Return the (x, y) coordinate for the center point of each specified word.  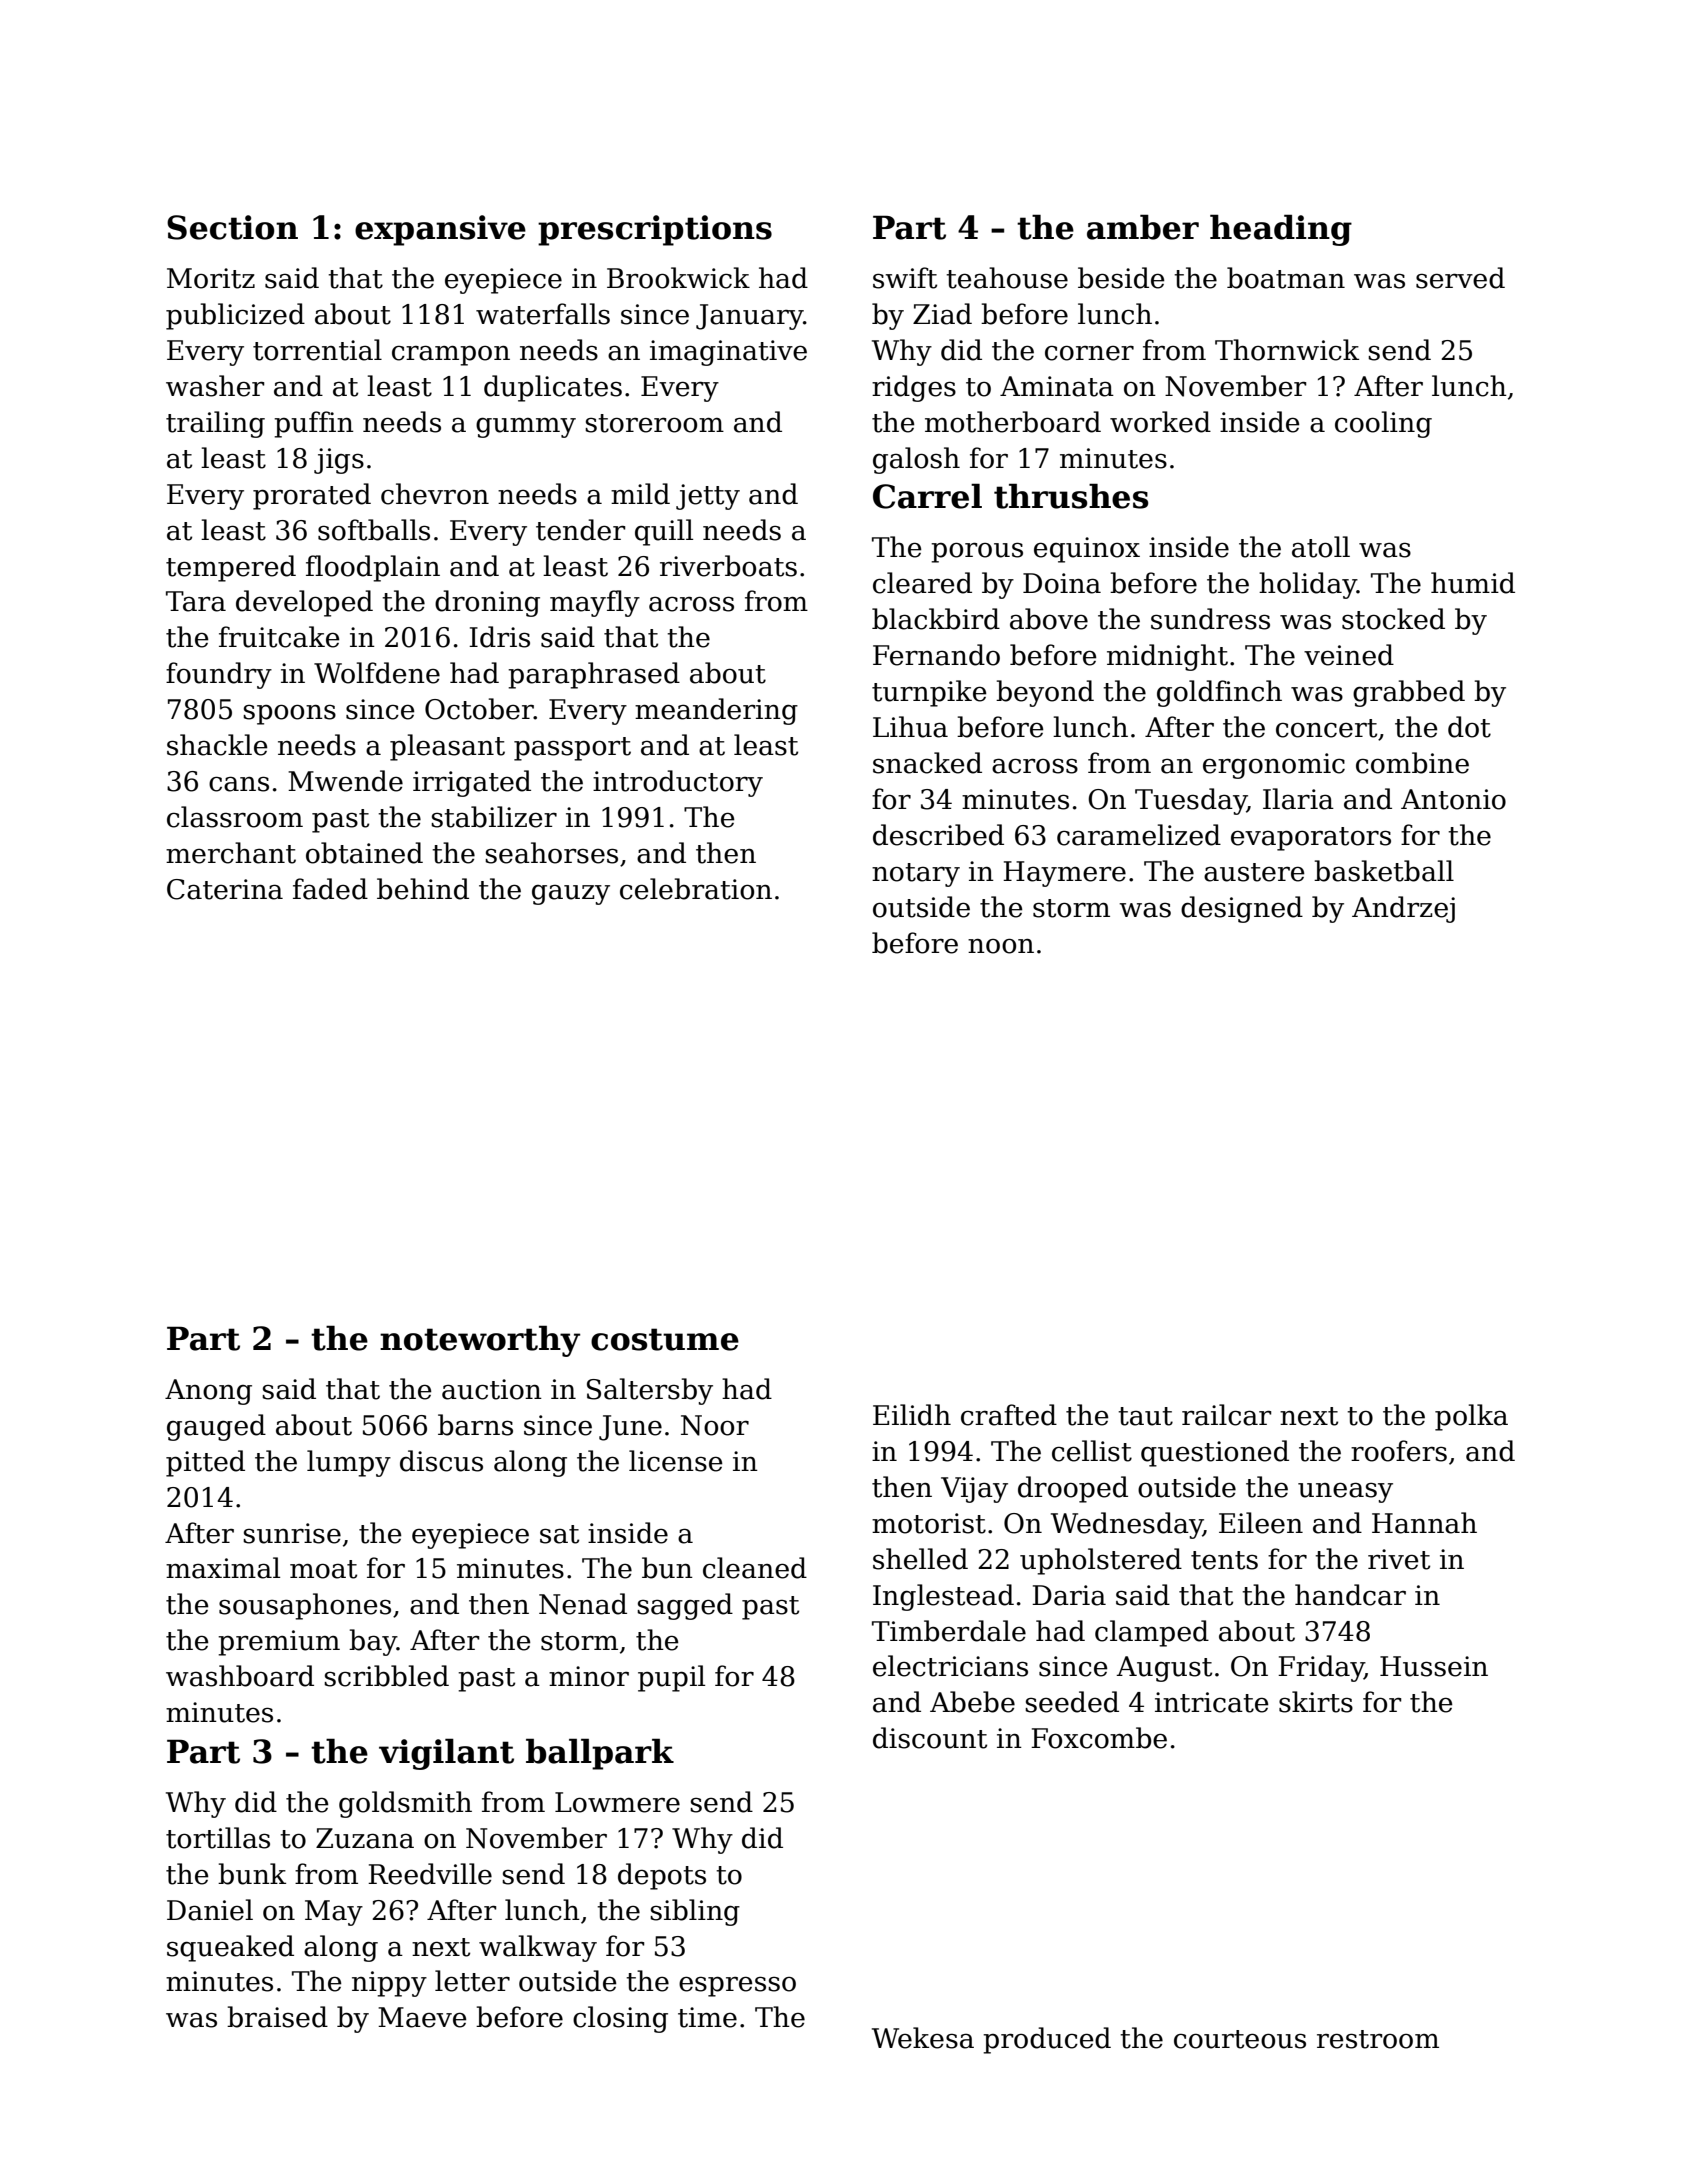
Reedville (430, 1874)
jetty (708, 497)
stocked (1393, 619)
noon (1001, 946)
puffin (314, 424)
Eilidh (912, 1415)
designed (1242, 909)
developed (304, 603)
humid (1473, 583)
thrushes (1071, 496)
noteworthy (480, 1341)
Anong (208, 1392)
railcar (1226, 1415)
